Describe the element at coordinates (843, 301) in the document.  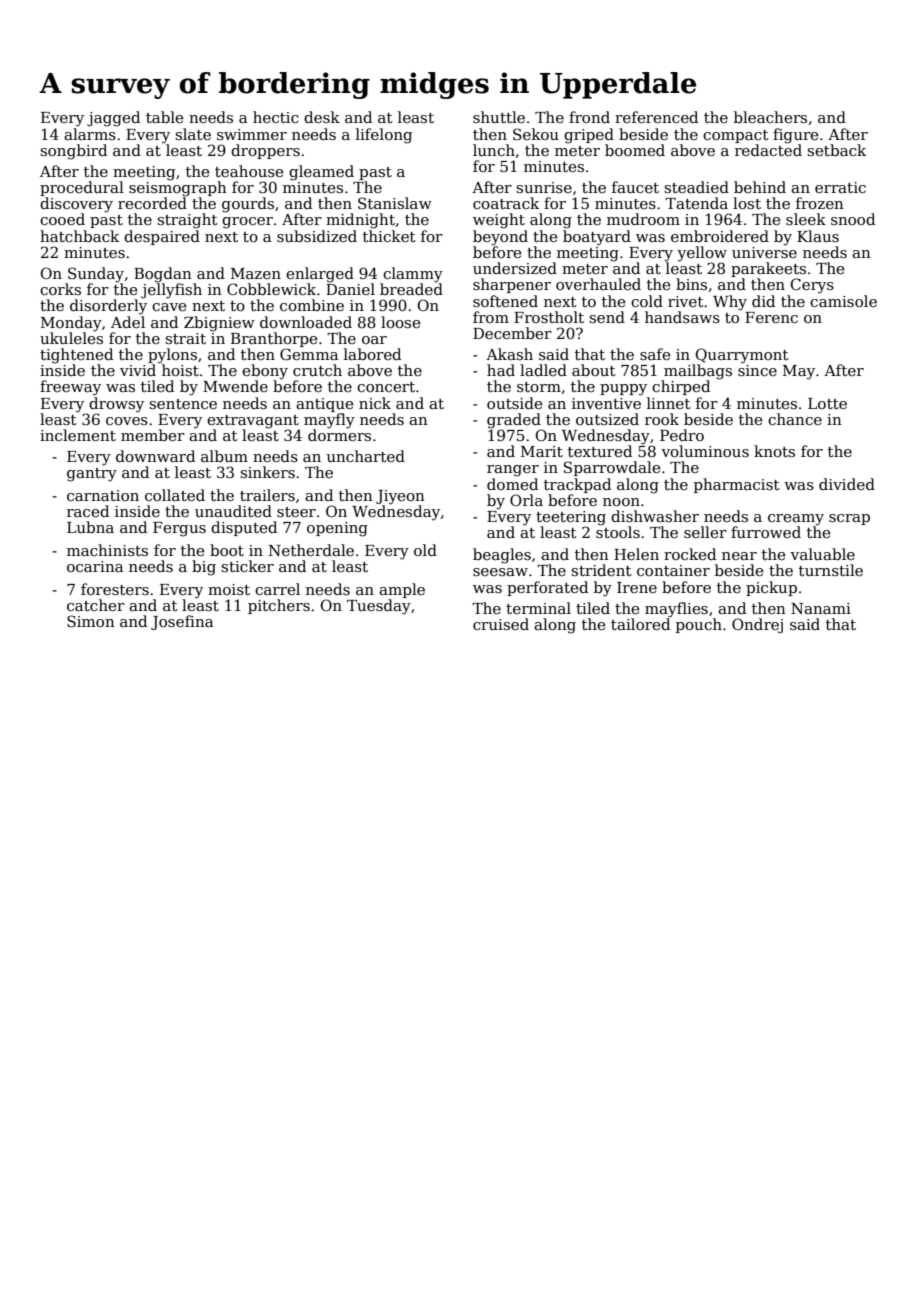
I see `camisole` at that location.
